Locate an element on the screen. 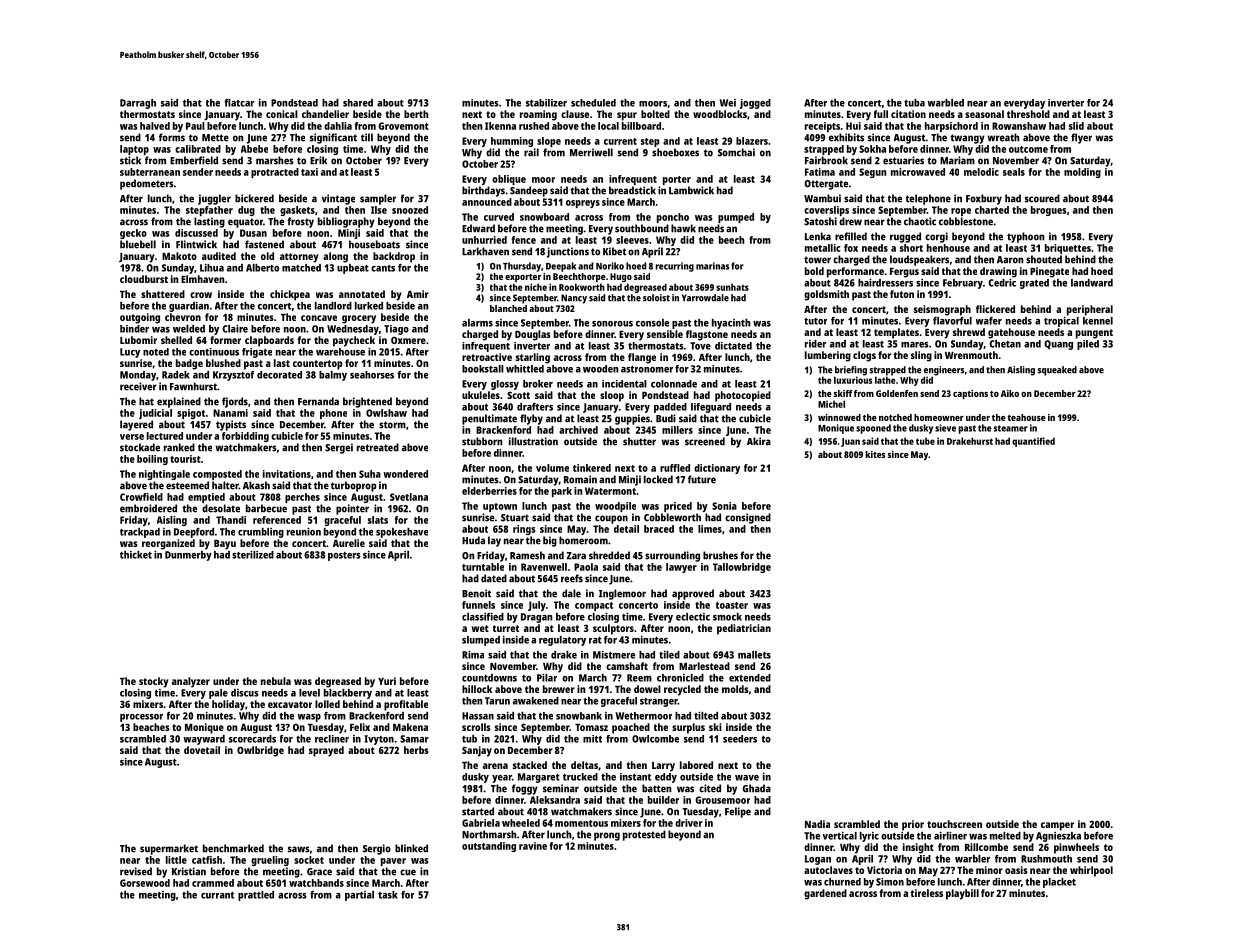 The height and width of the screenshot is (952, 1233). nebula is located at coordinates (276, 681).
